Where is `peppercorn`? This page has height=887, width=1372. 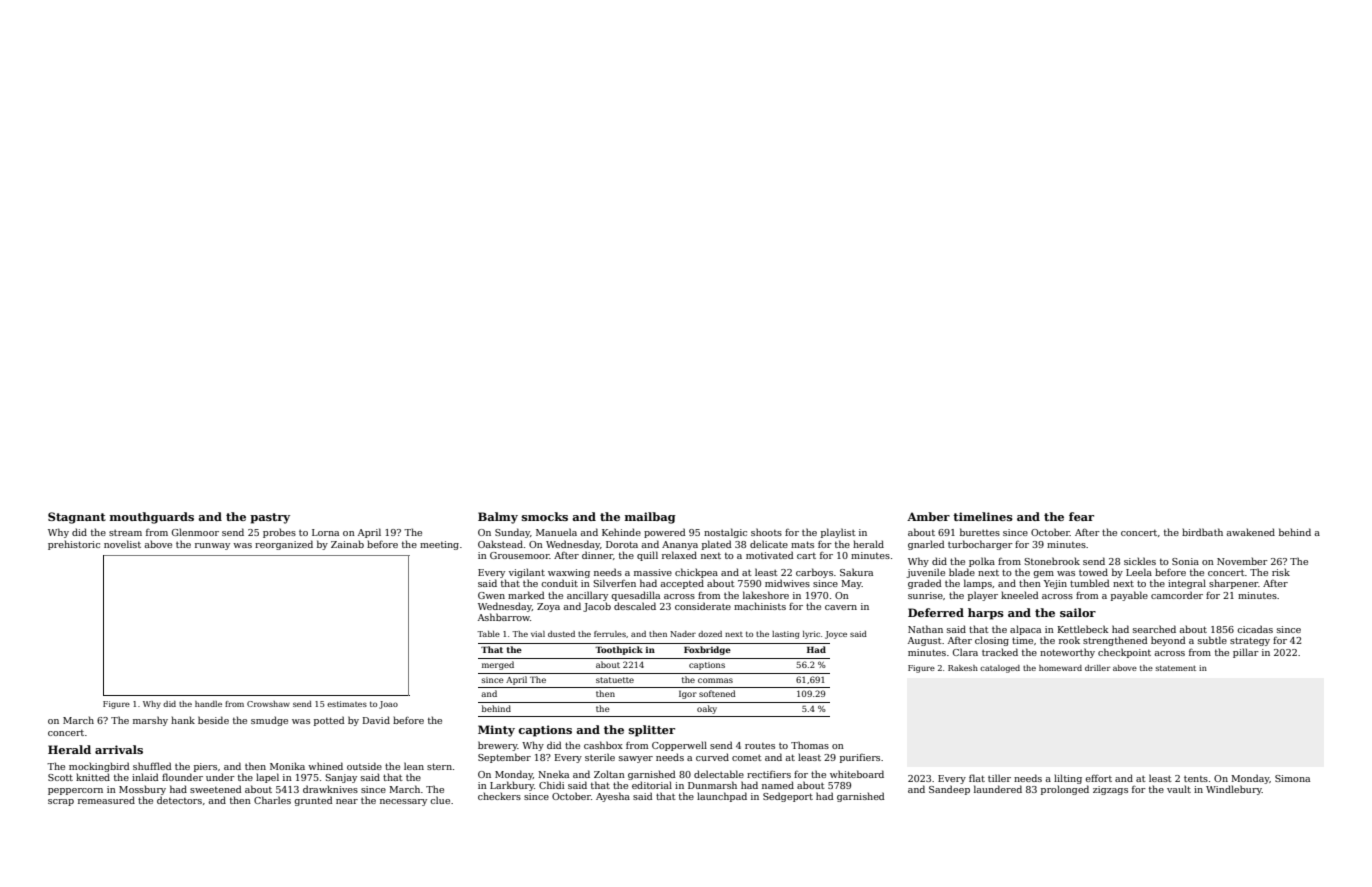 peppercorn is located at coordinates (75, 791).
